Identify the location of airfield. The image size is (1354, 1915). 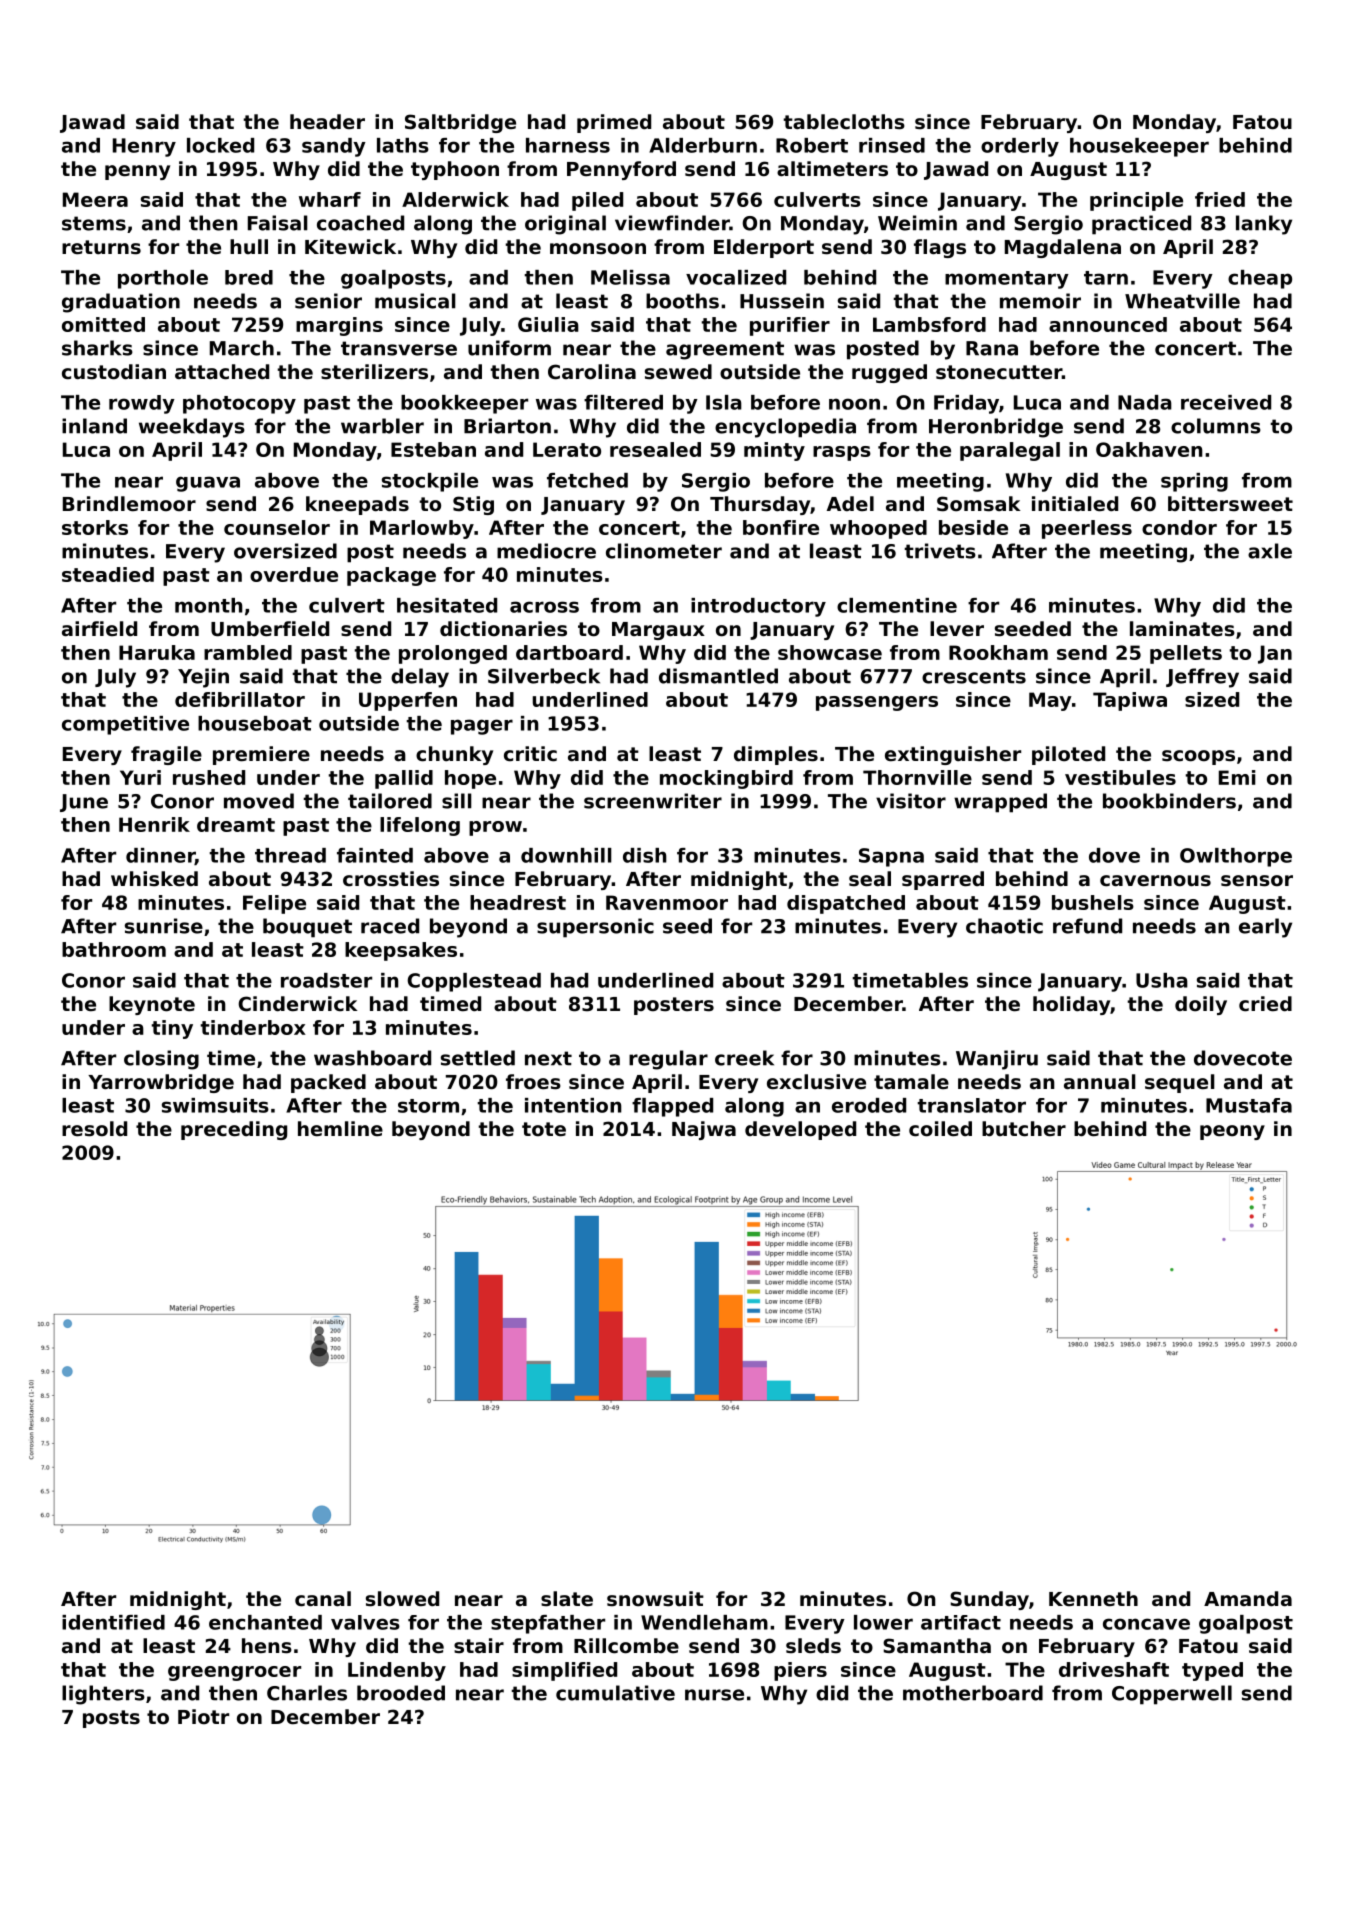
(99, 629).
